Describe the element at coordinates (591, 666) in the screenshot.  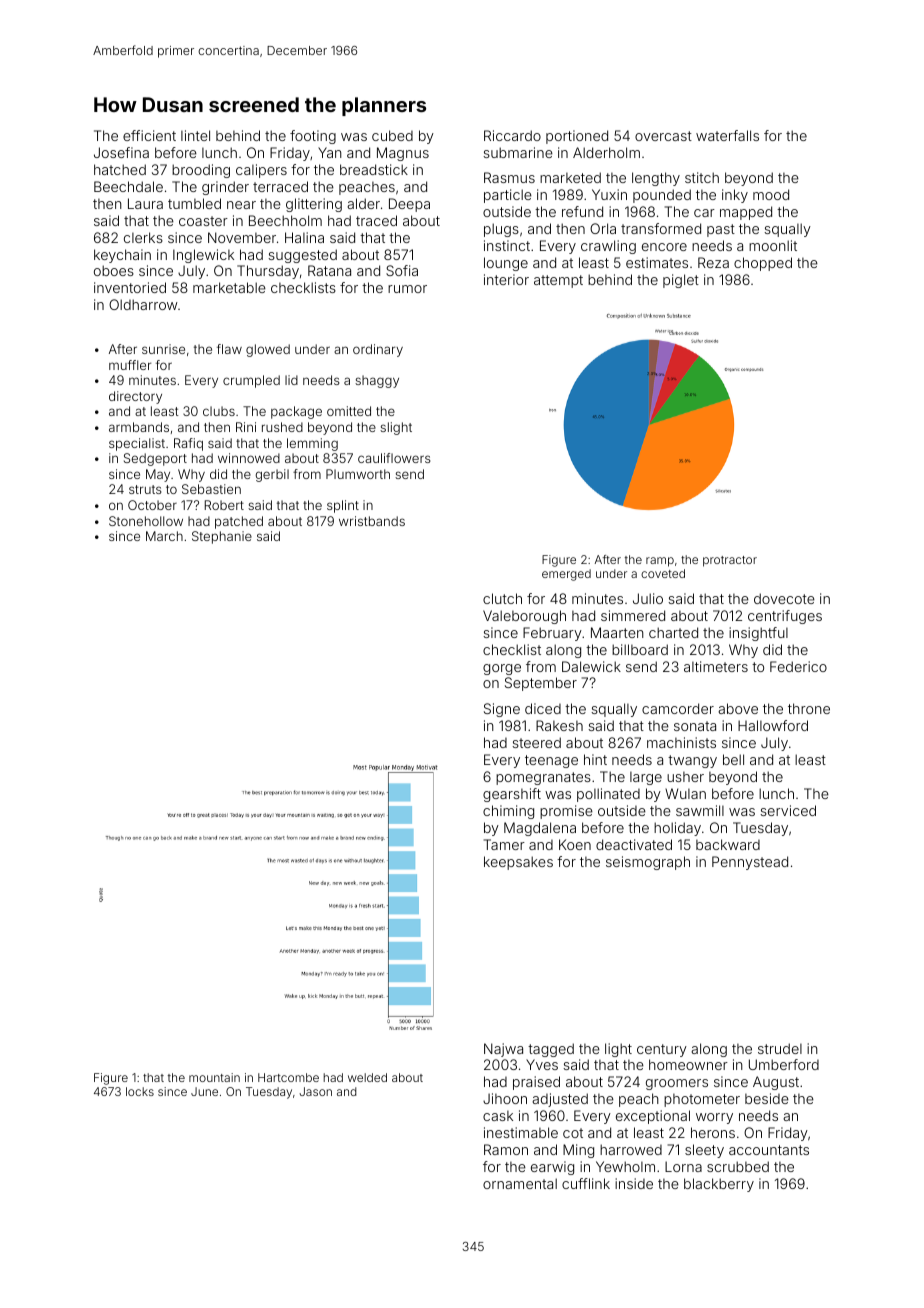
I see `Dalewick` at that location.
